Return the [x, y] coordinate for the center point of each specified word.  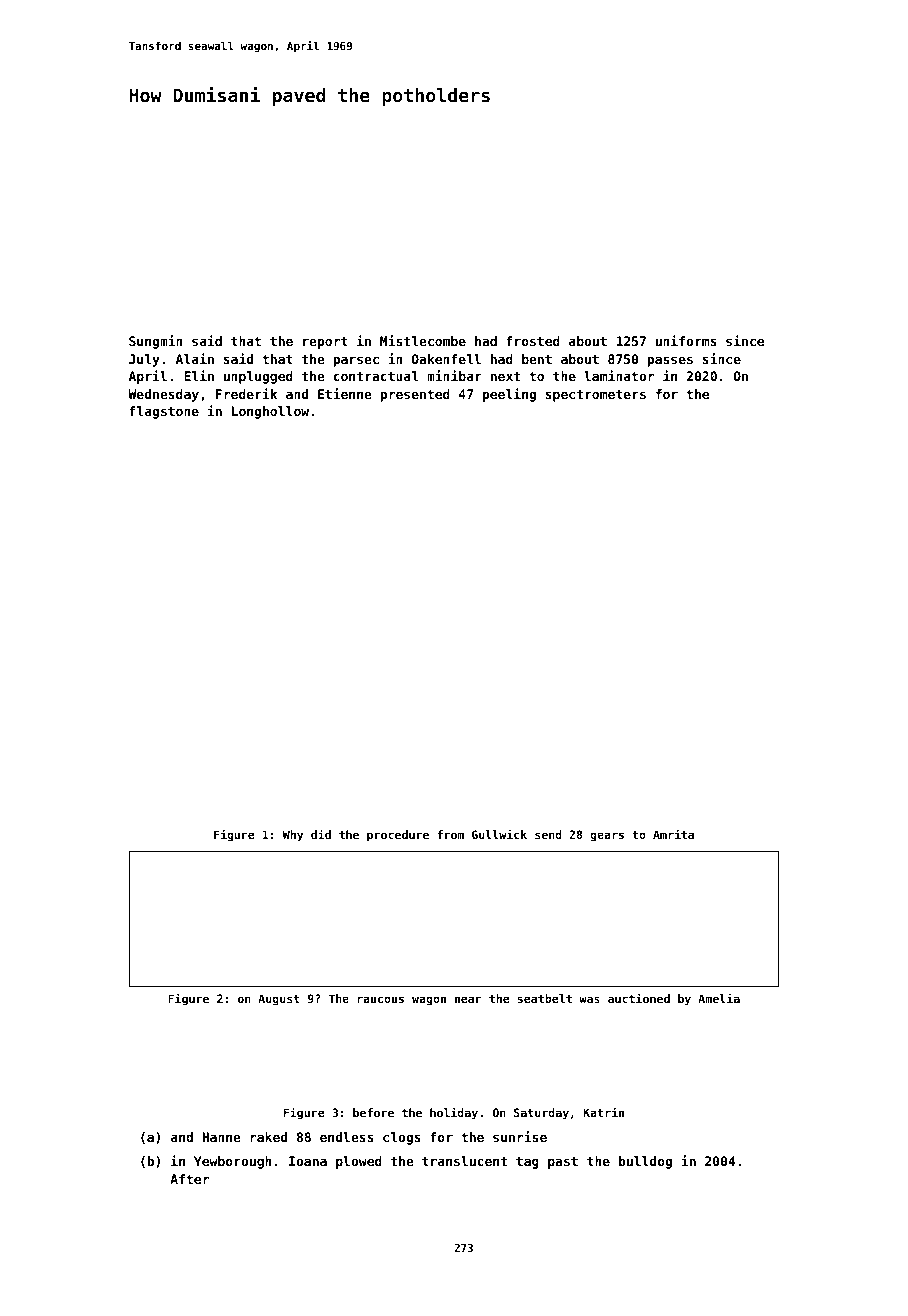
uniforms [686, 340]
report [325, 343]
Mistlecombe [423, 340]
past [563, 1163]
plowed [359, 1162]
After [189, 1179]
